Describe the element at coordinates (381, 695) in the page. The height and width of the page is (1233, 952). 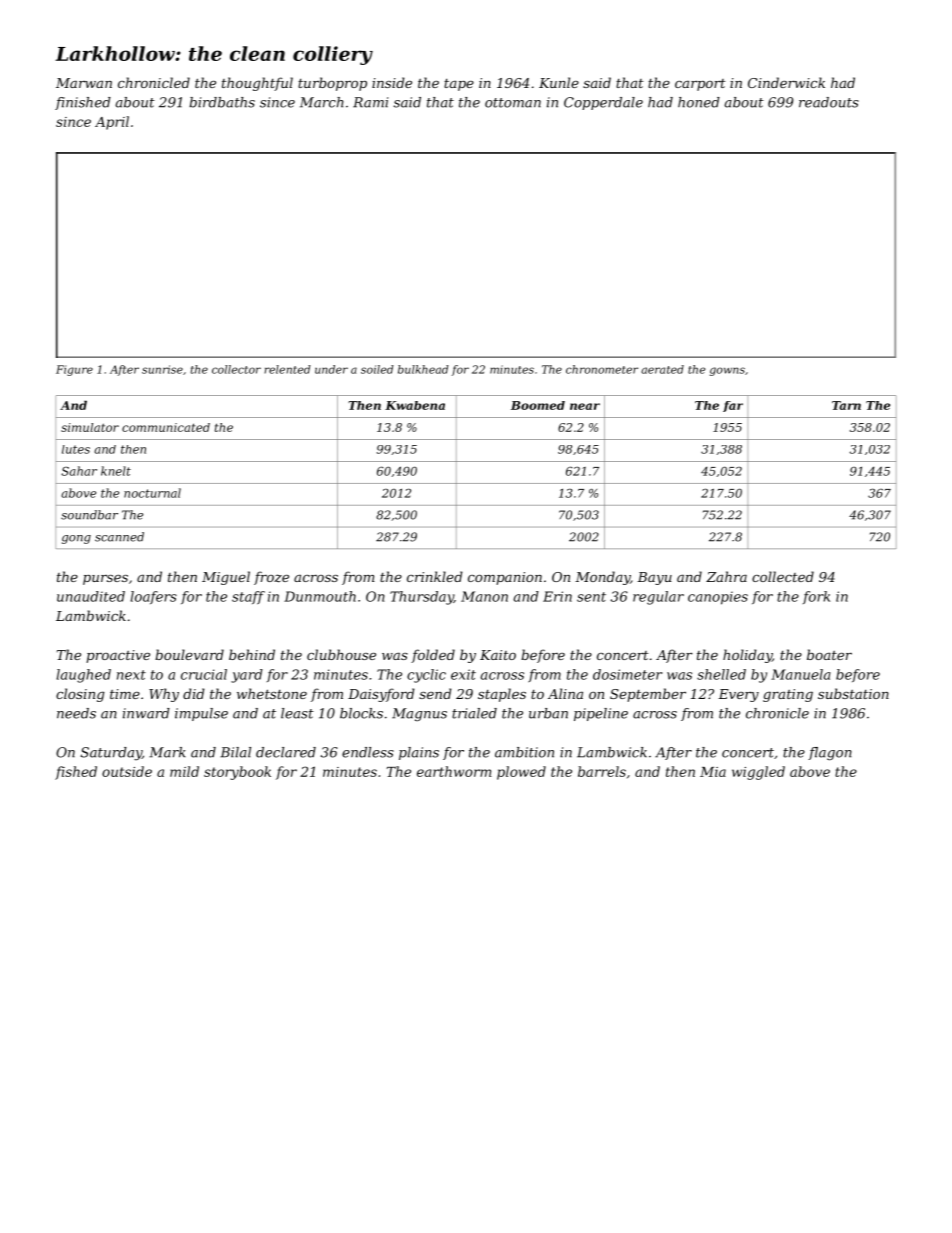
I see `Daisyford` at that location.
